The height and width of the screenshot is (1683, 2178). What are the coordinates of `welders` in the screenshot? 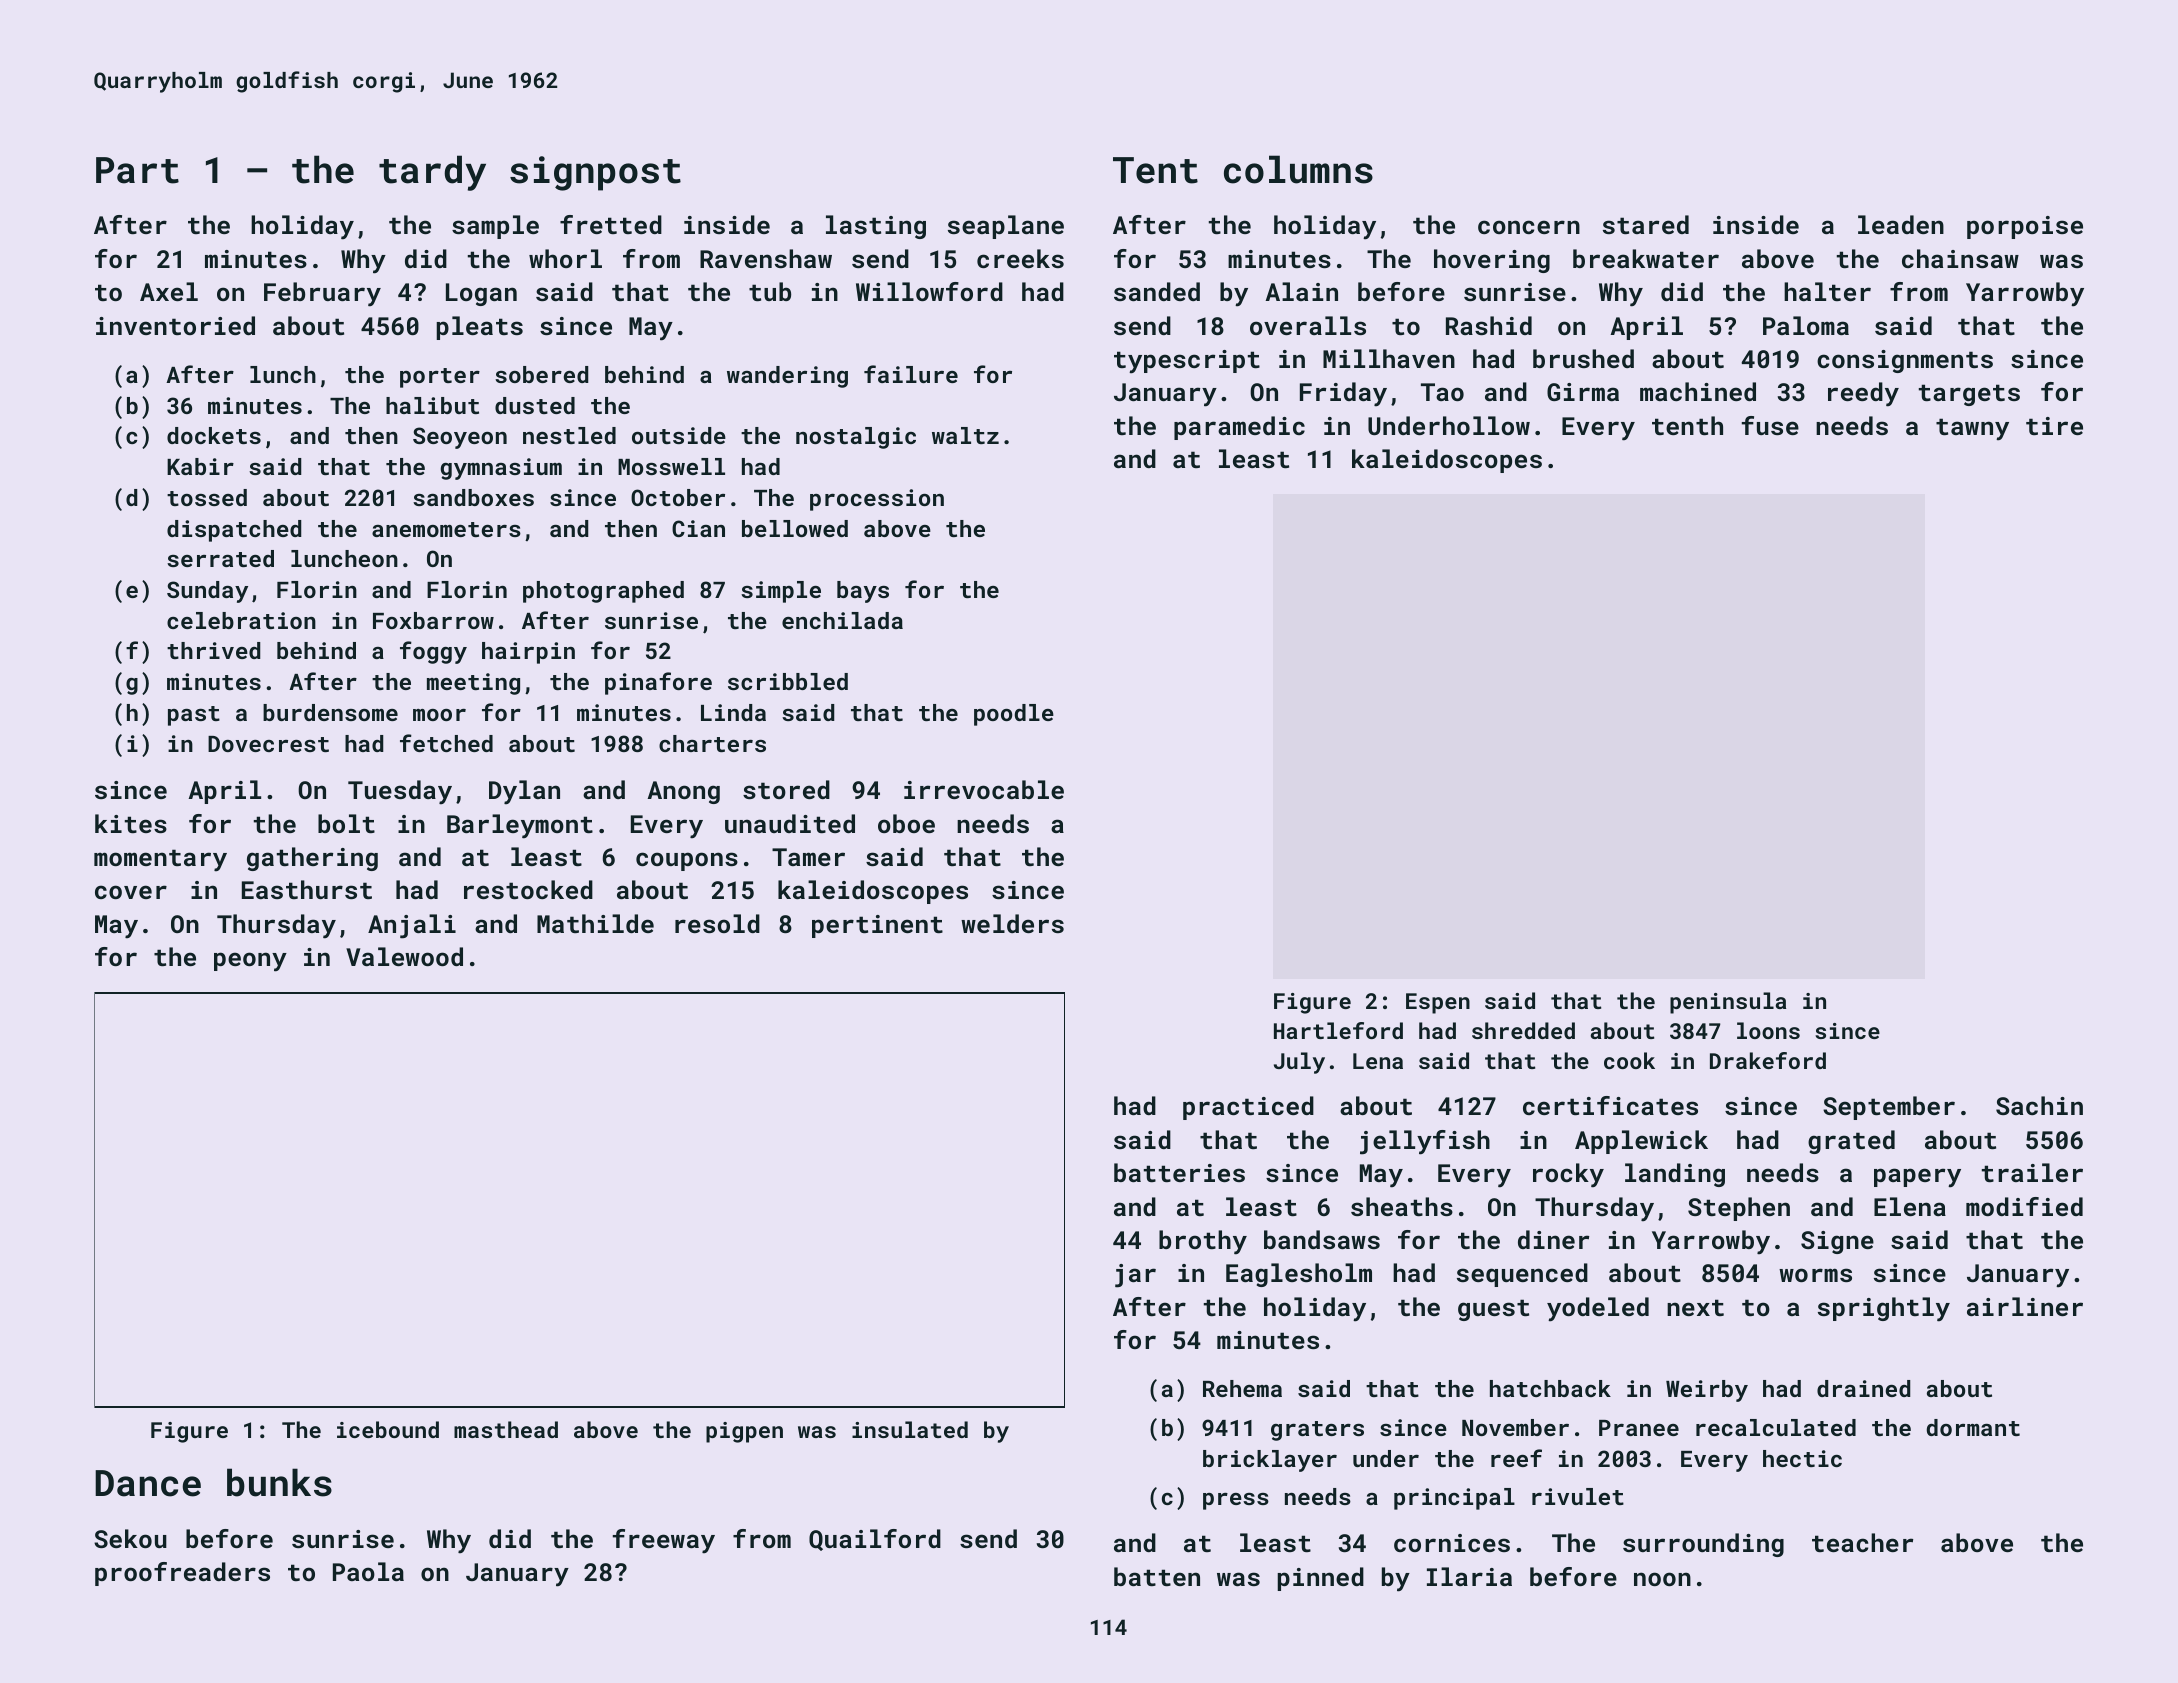 It's located at (1012, 923).
